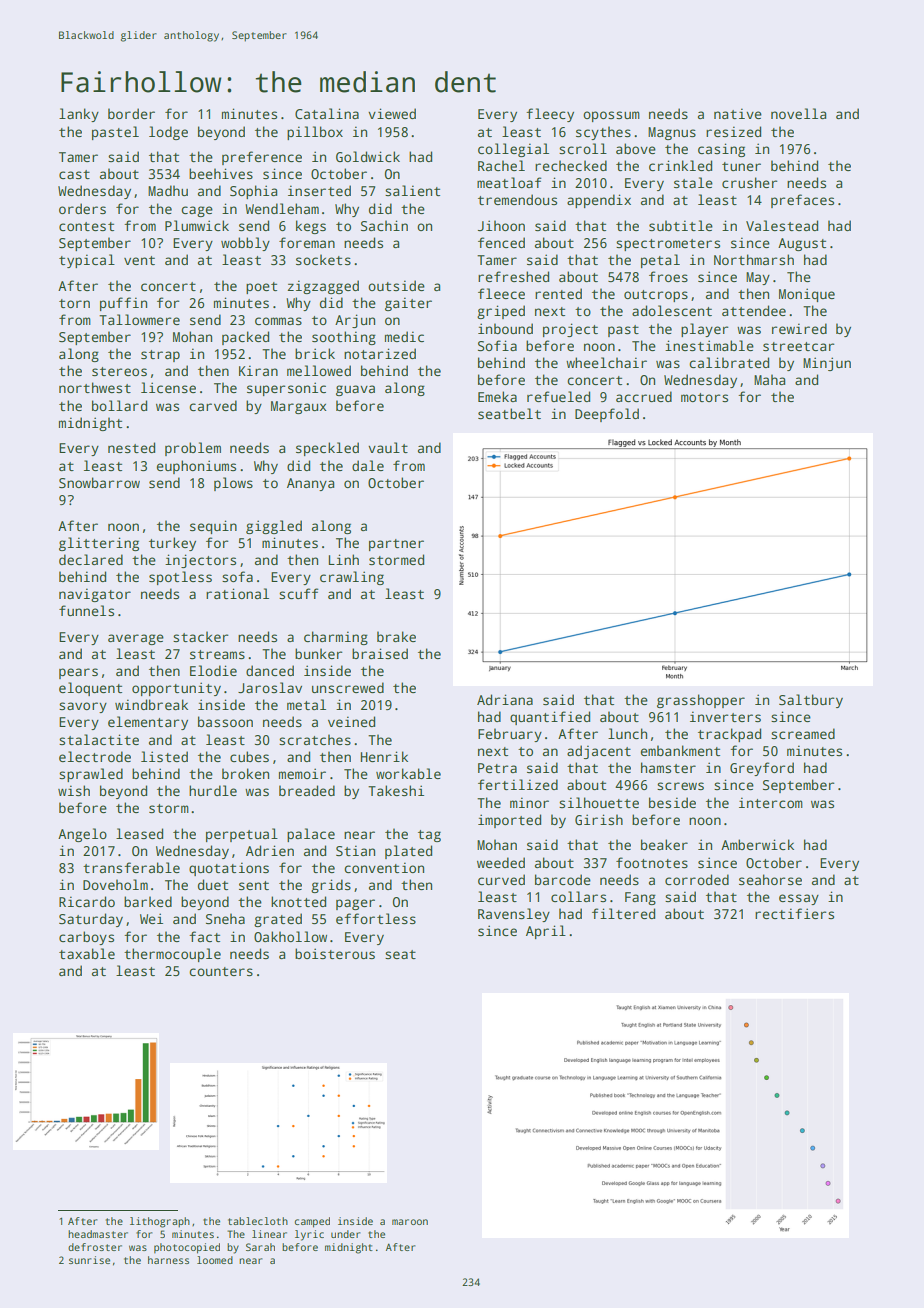  What do you see at coordinates (392, 113) in the screenshot?
I see `viewed` at bounding box center [392, 113].
